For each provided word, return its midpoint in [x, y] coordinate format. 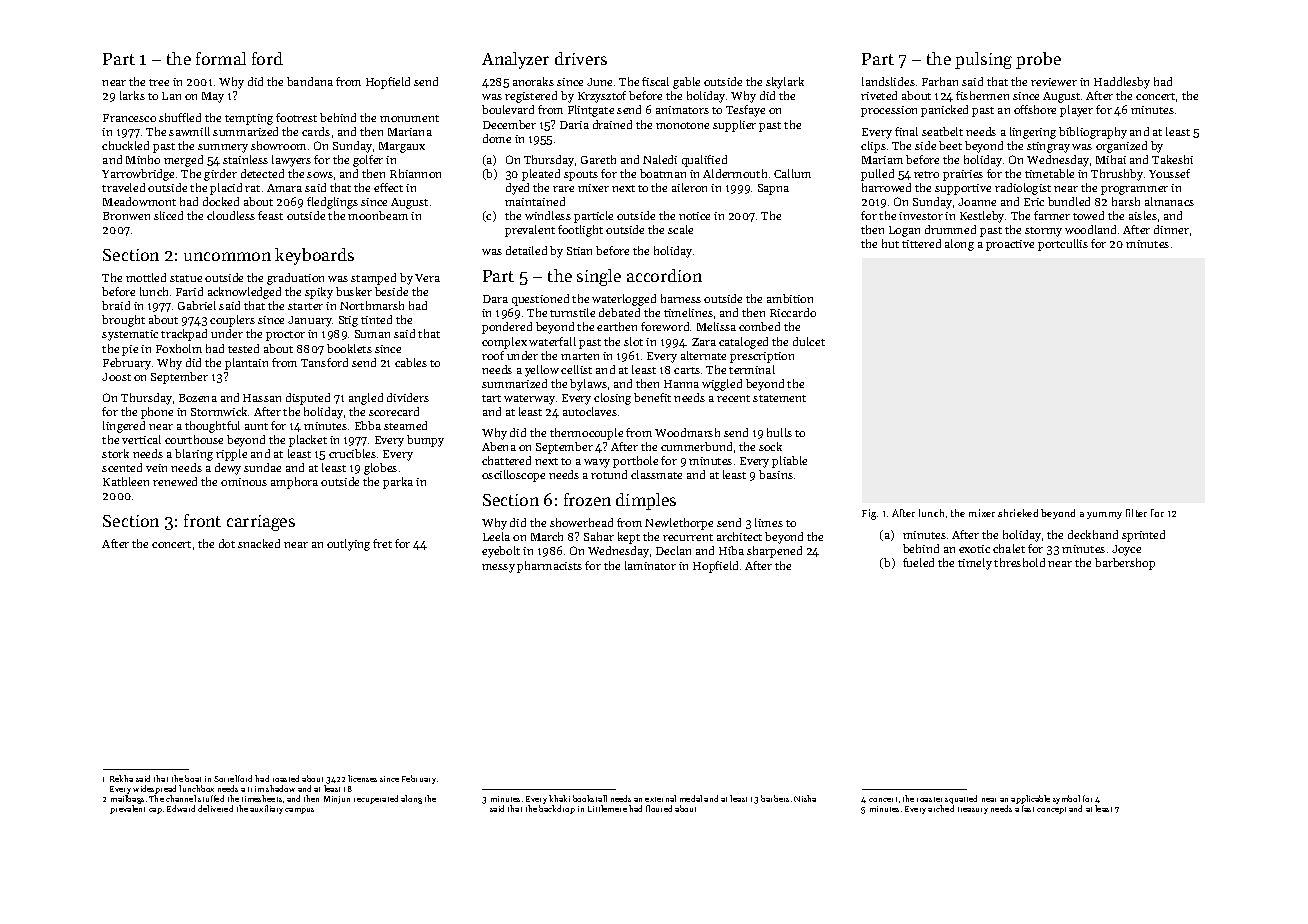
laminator [650, 565]
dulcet [809, 341]
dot [227, 543]
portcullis [1063, 245]
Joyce [1126, 550]
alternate [703, 355]
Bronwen [126, 216]
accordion [664, 275]
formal [221, 58]
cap [155, 811]
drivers [581, 58]
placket [308, 441]
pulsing [983, 60]
